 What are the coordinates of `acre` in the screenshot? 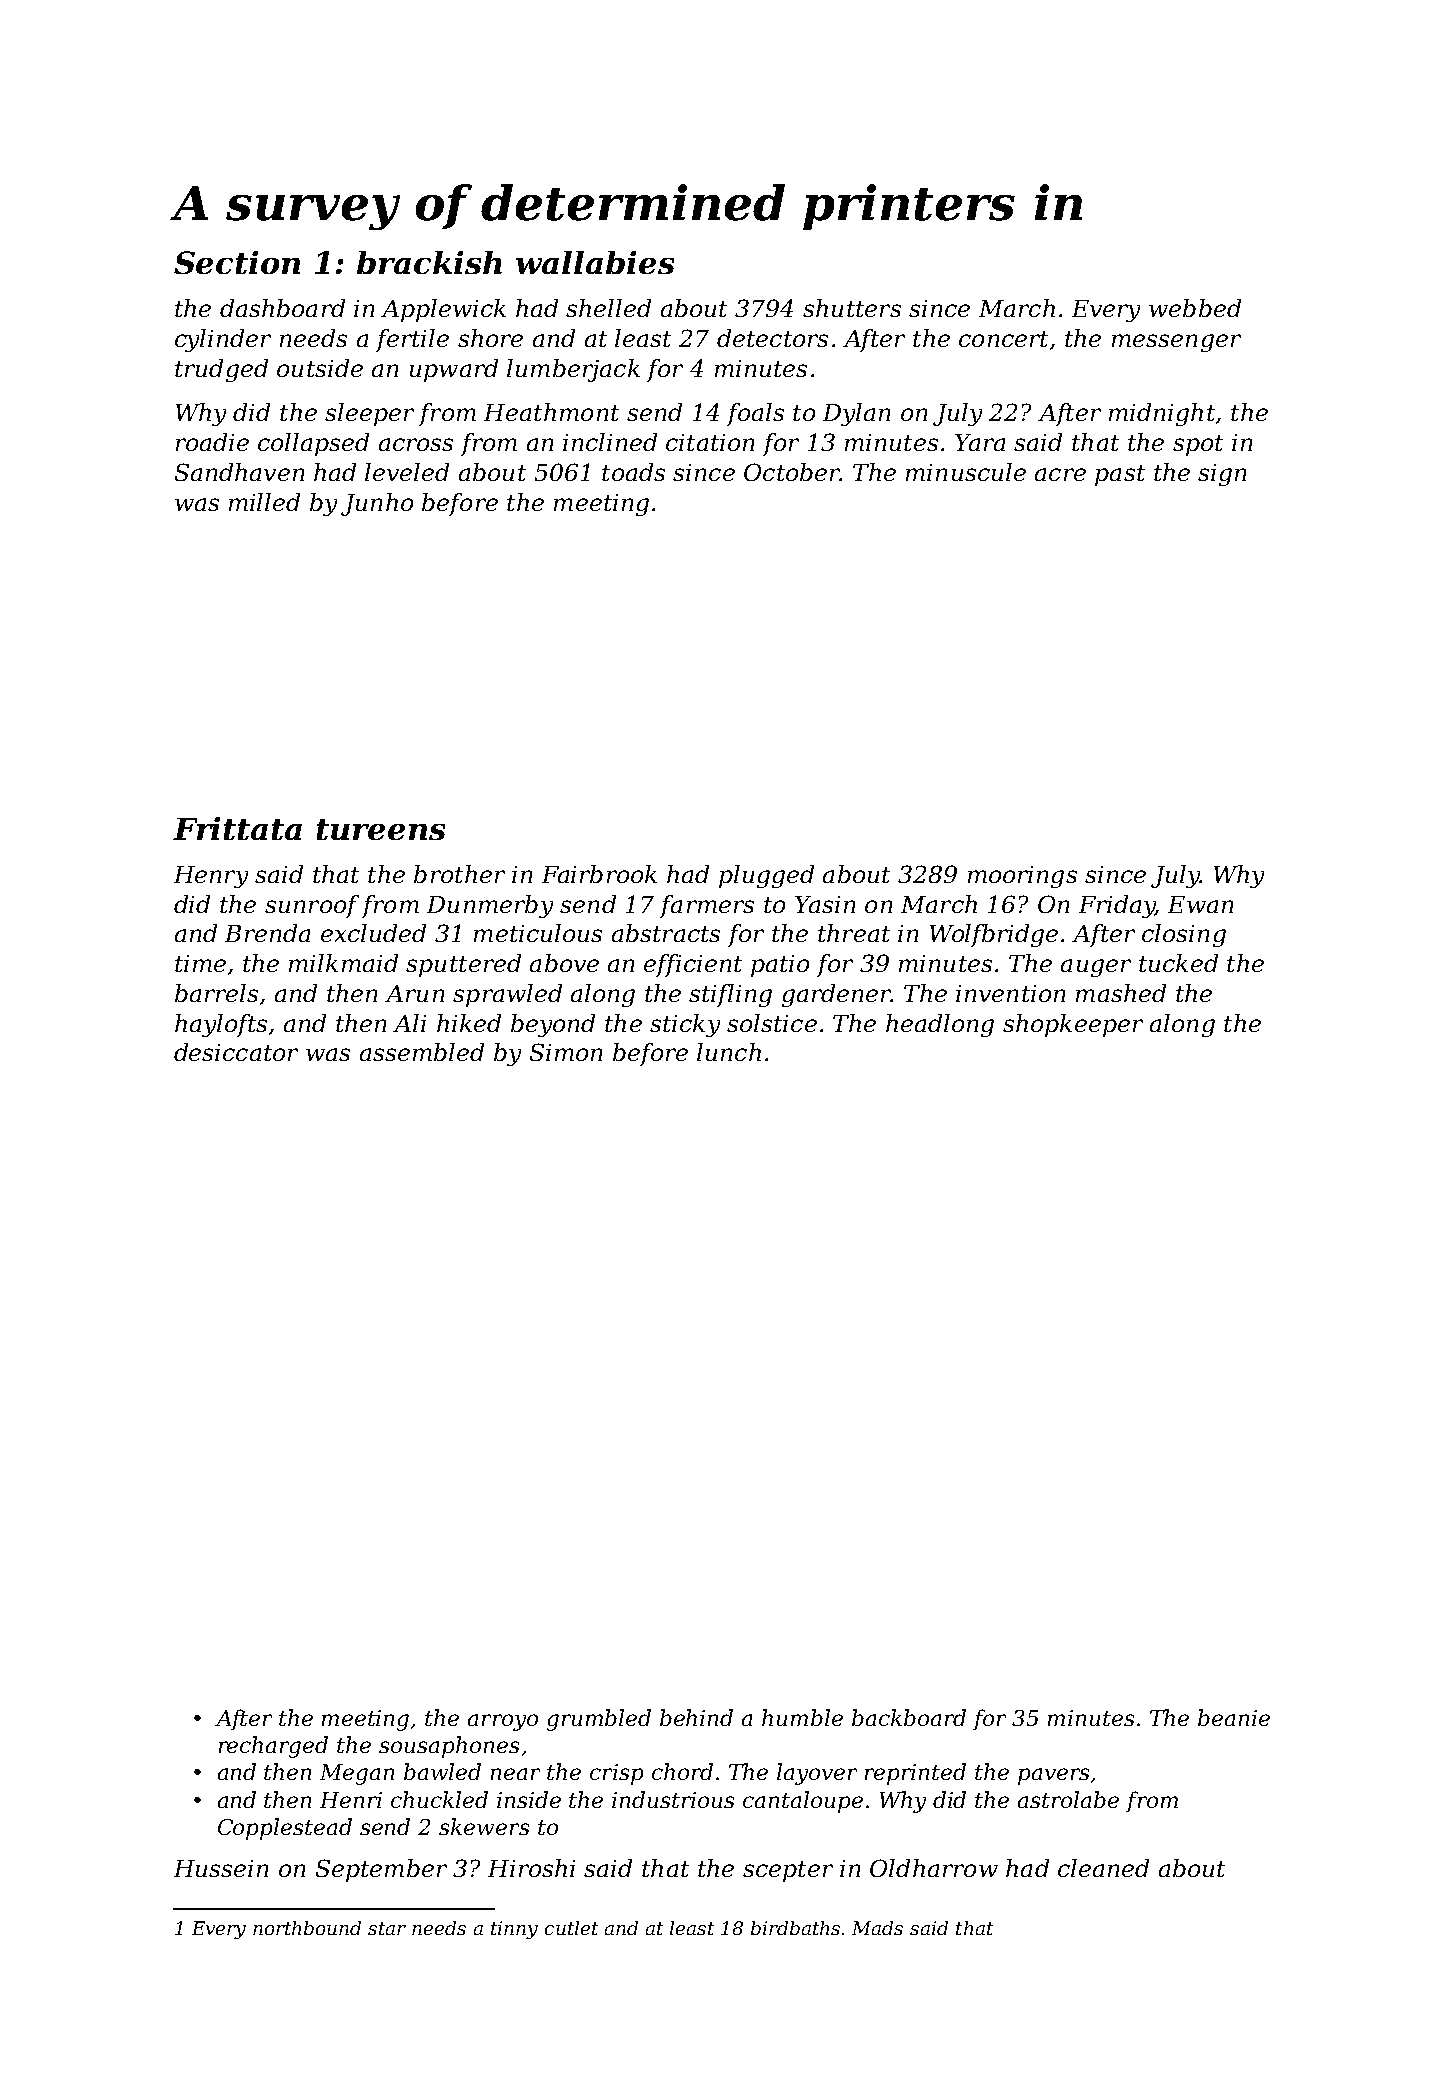 It's located at (1060, 474).
